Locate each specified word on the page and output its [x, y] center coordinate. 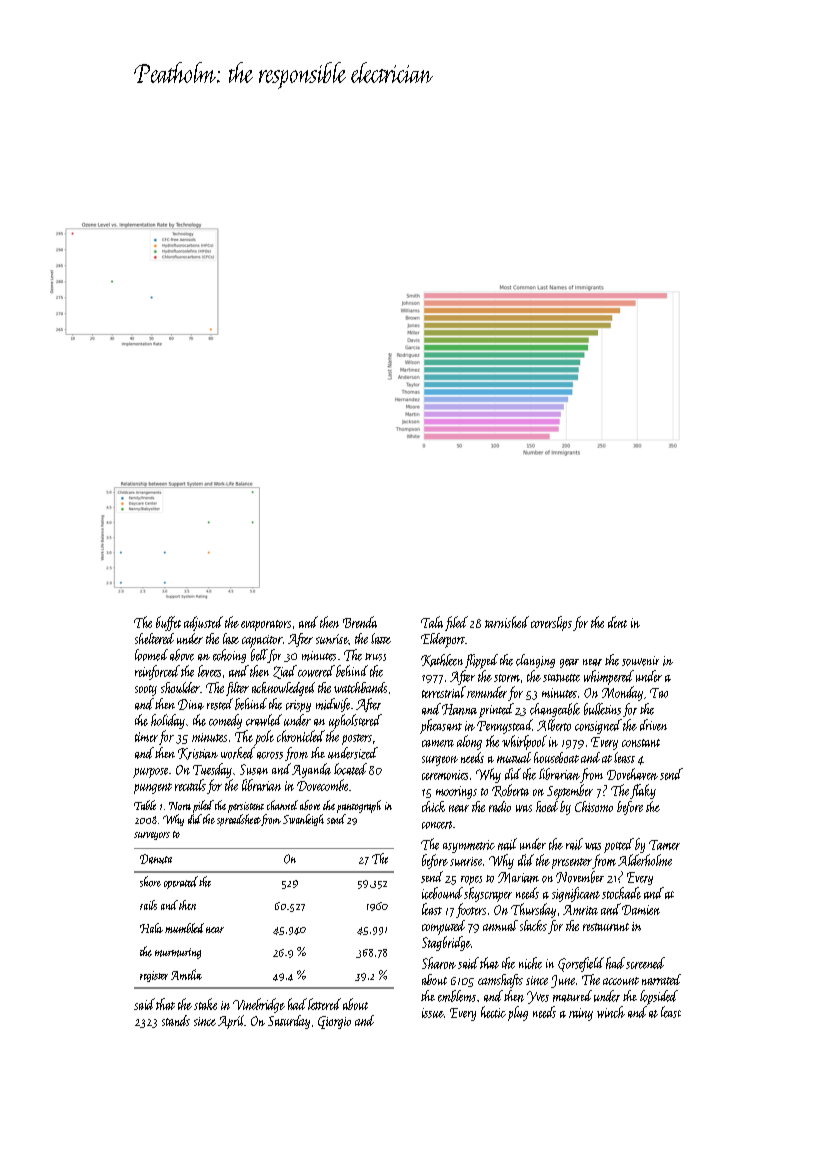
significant [576, 894]
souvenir [640, 661]
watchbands [360, 687]
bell [259, 655]
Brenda [360, 622]
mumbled [184, 928]
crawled [264, 720]
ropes [471, 880]
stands [176, 1020]
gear [569, 663]
